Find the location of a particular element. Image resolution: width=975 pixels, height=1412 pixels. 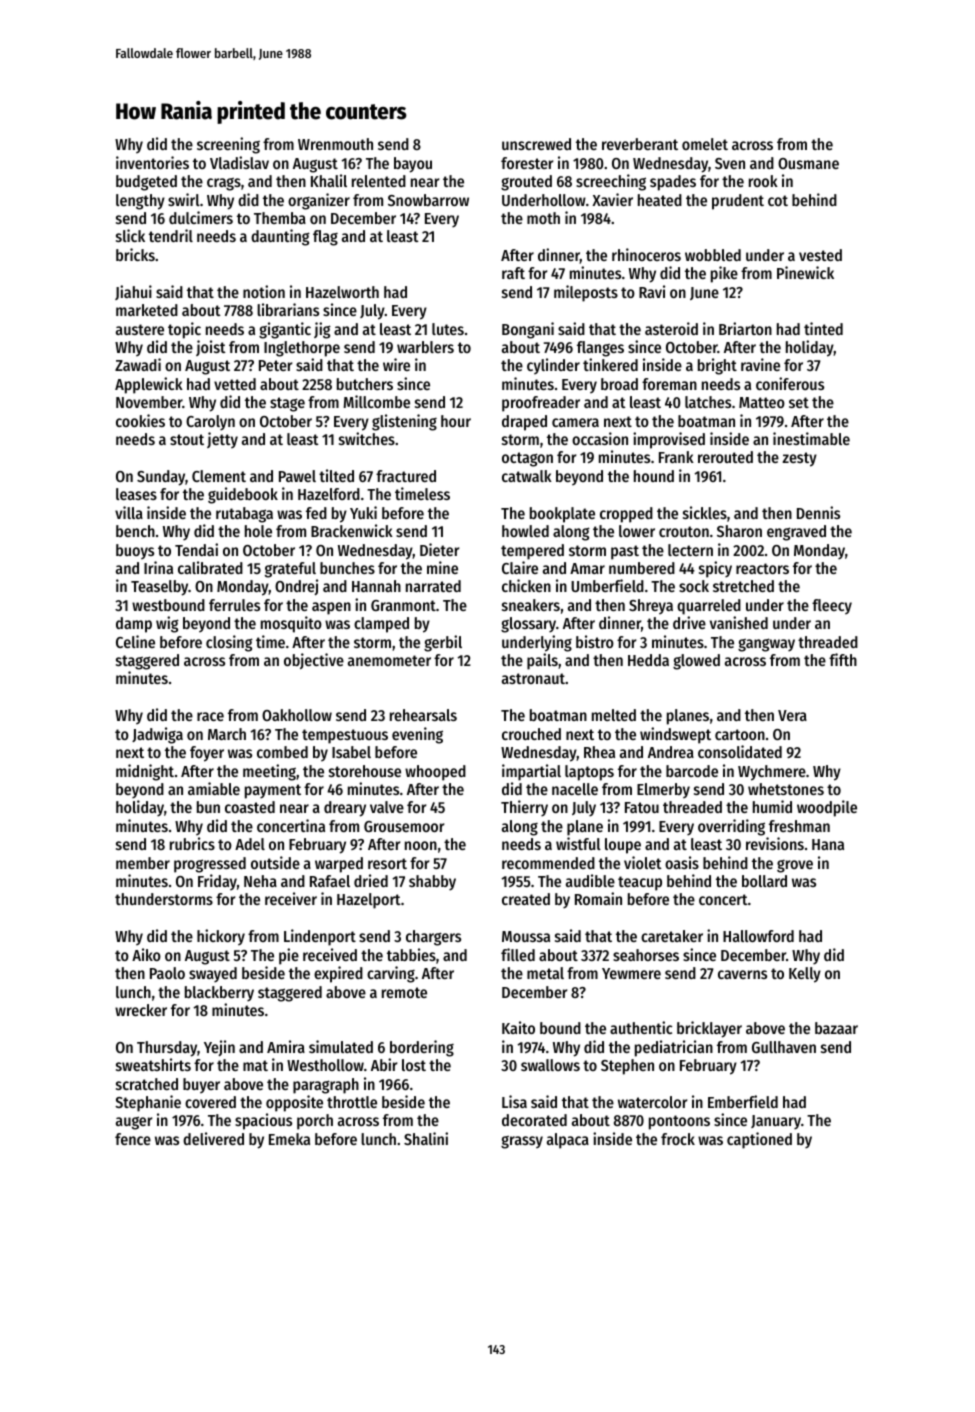

inventories is located at coordinates (152, 162).
